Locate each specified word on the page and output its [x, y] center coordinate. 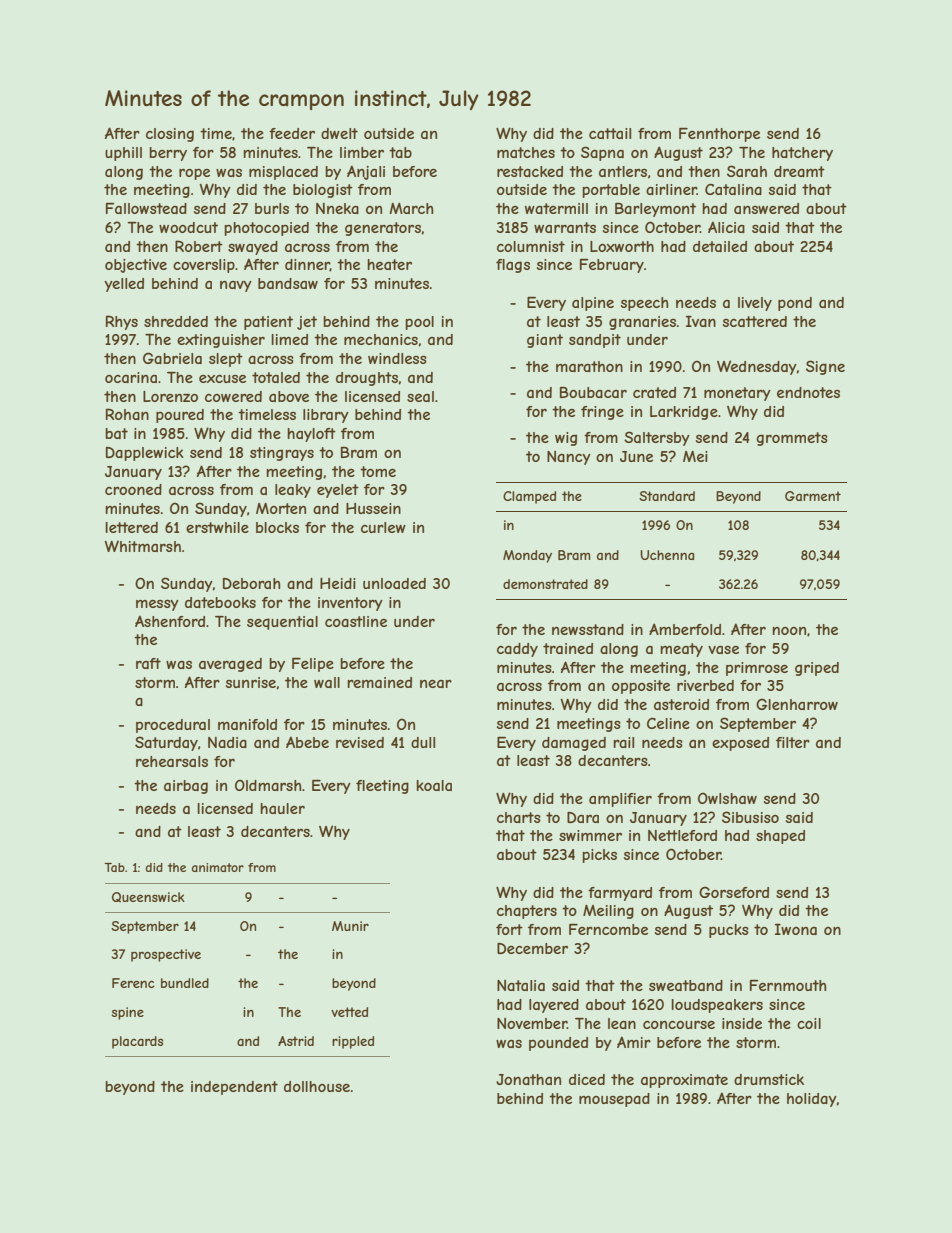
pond [795, 304]
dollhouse [317, 1086]
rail [623, 742]
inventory [350, 604]
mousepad [614, 1100]
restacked [530, 171]
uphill [123, 154]
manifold [247, 724]
